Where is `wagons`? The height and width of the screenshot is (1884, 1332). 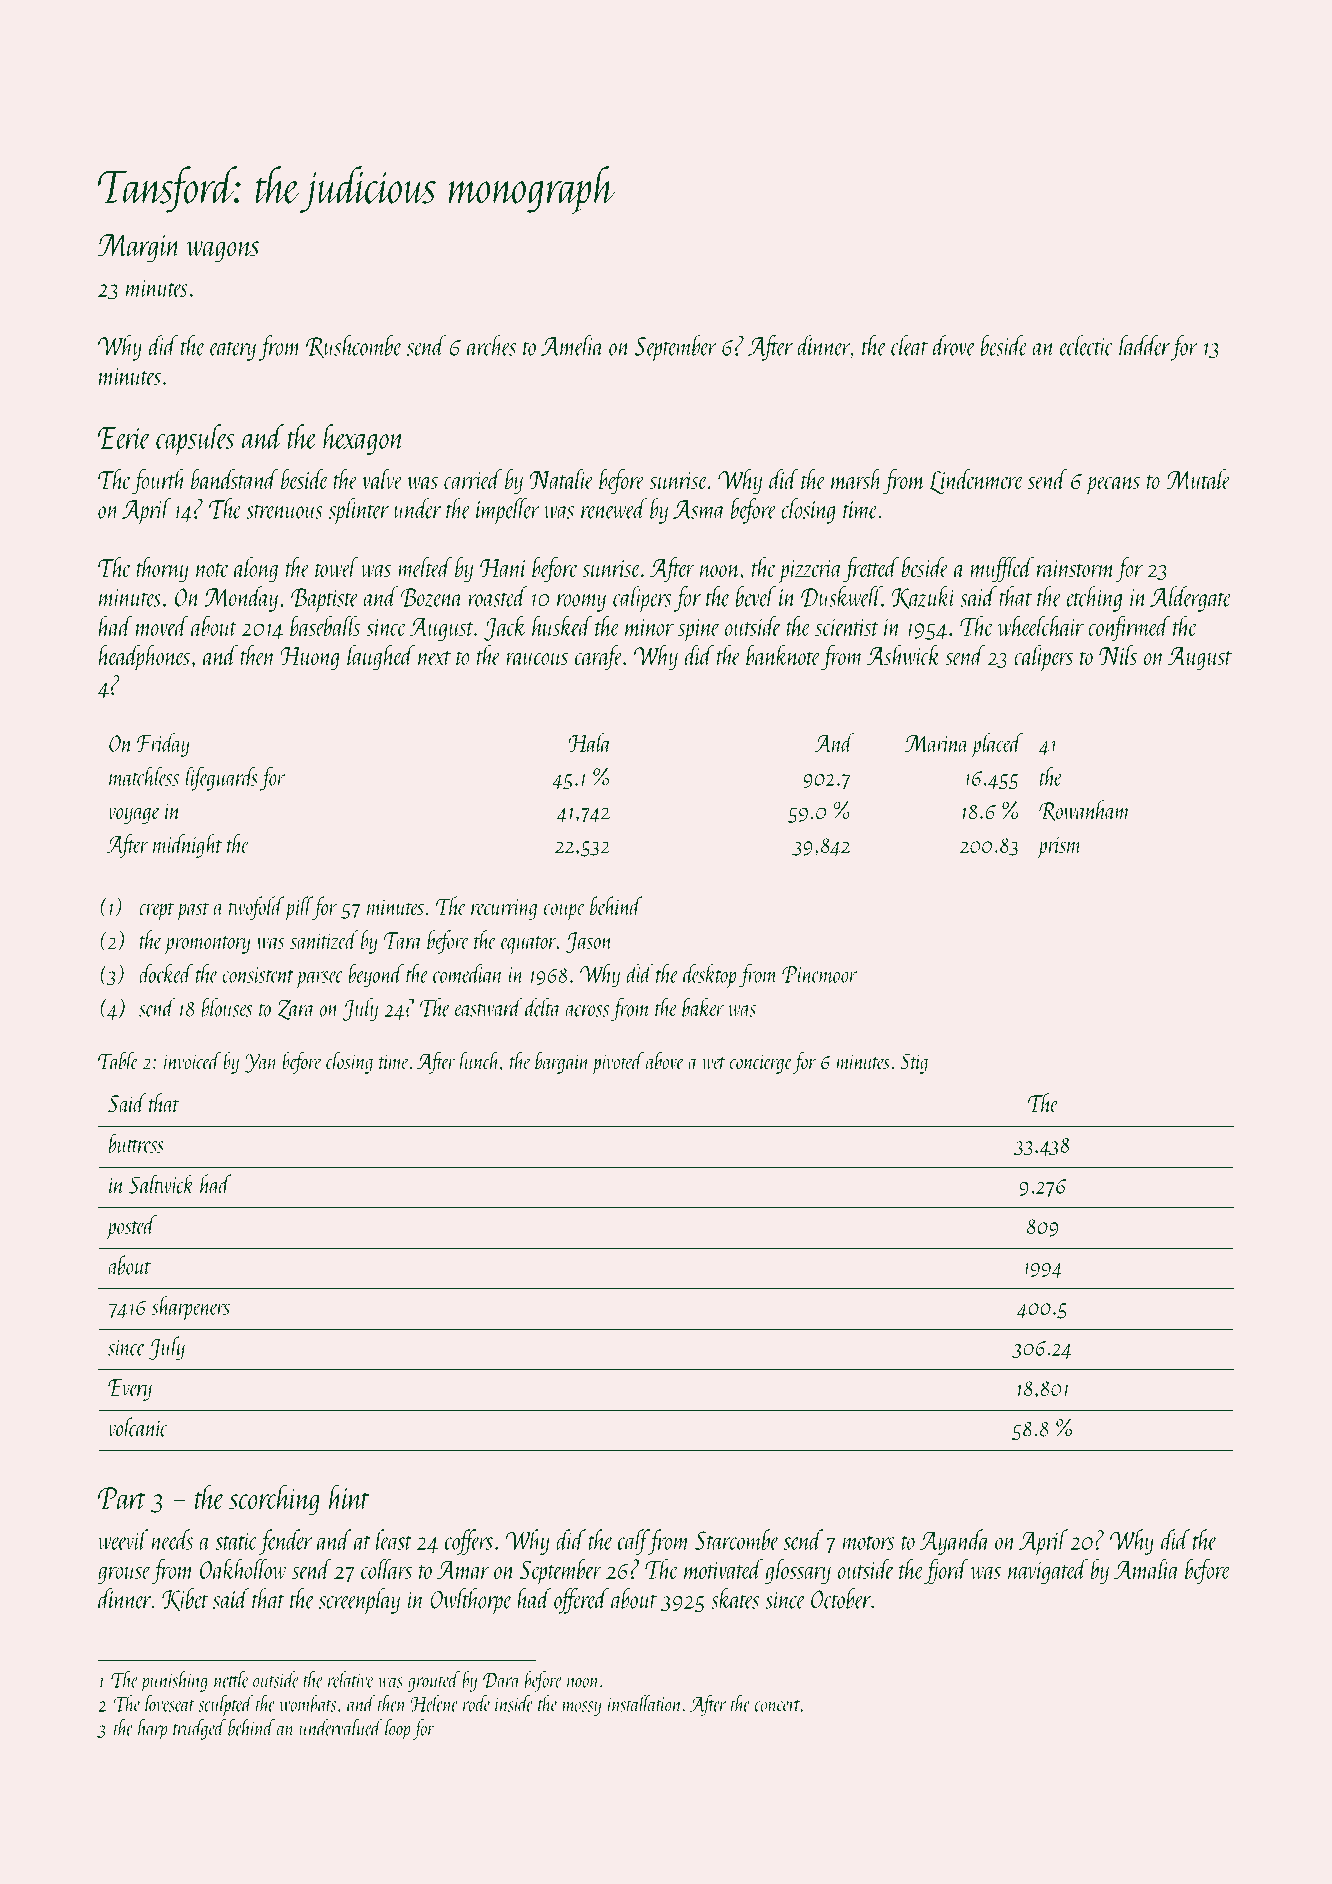 wagons is located at coordinates (223, 252).
